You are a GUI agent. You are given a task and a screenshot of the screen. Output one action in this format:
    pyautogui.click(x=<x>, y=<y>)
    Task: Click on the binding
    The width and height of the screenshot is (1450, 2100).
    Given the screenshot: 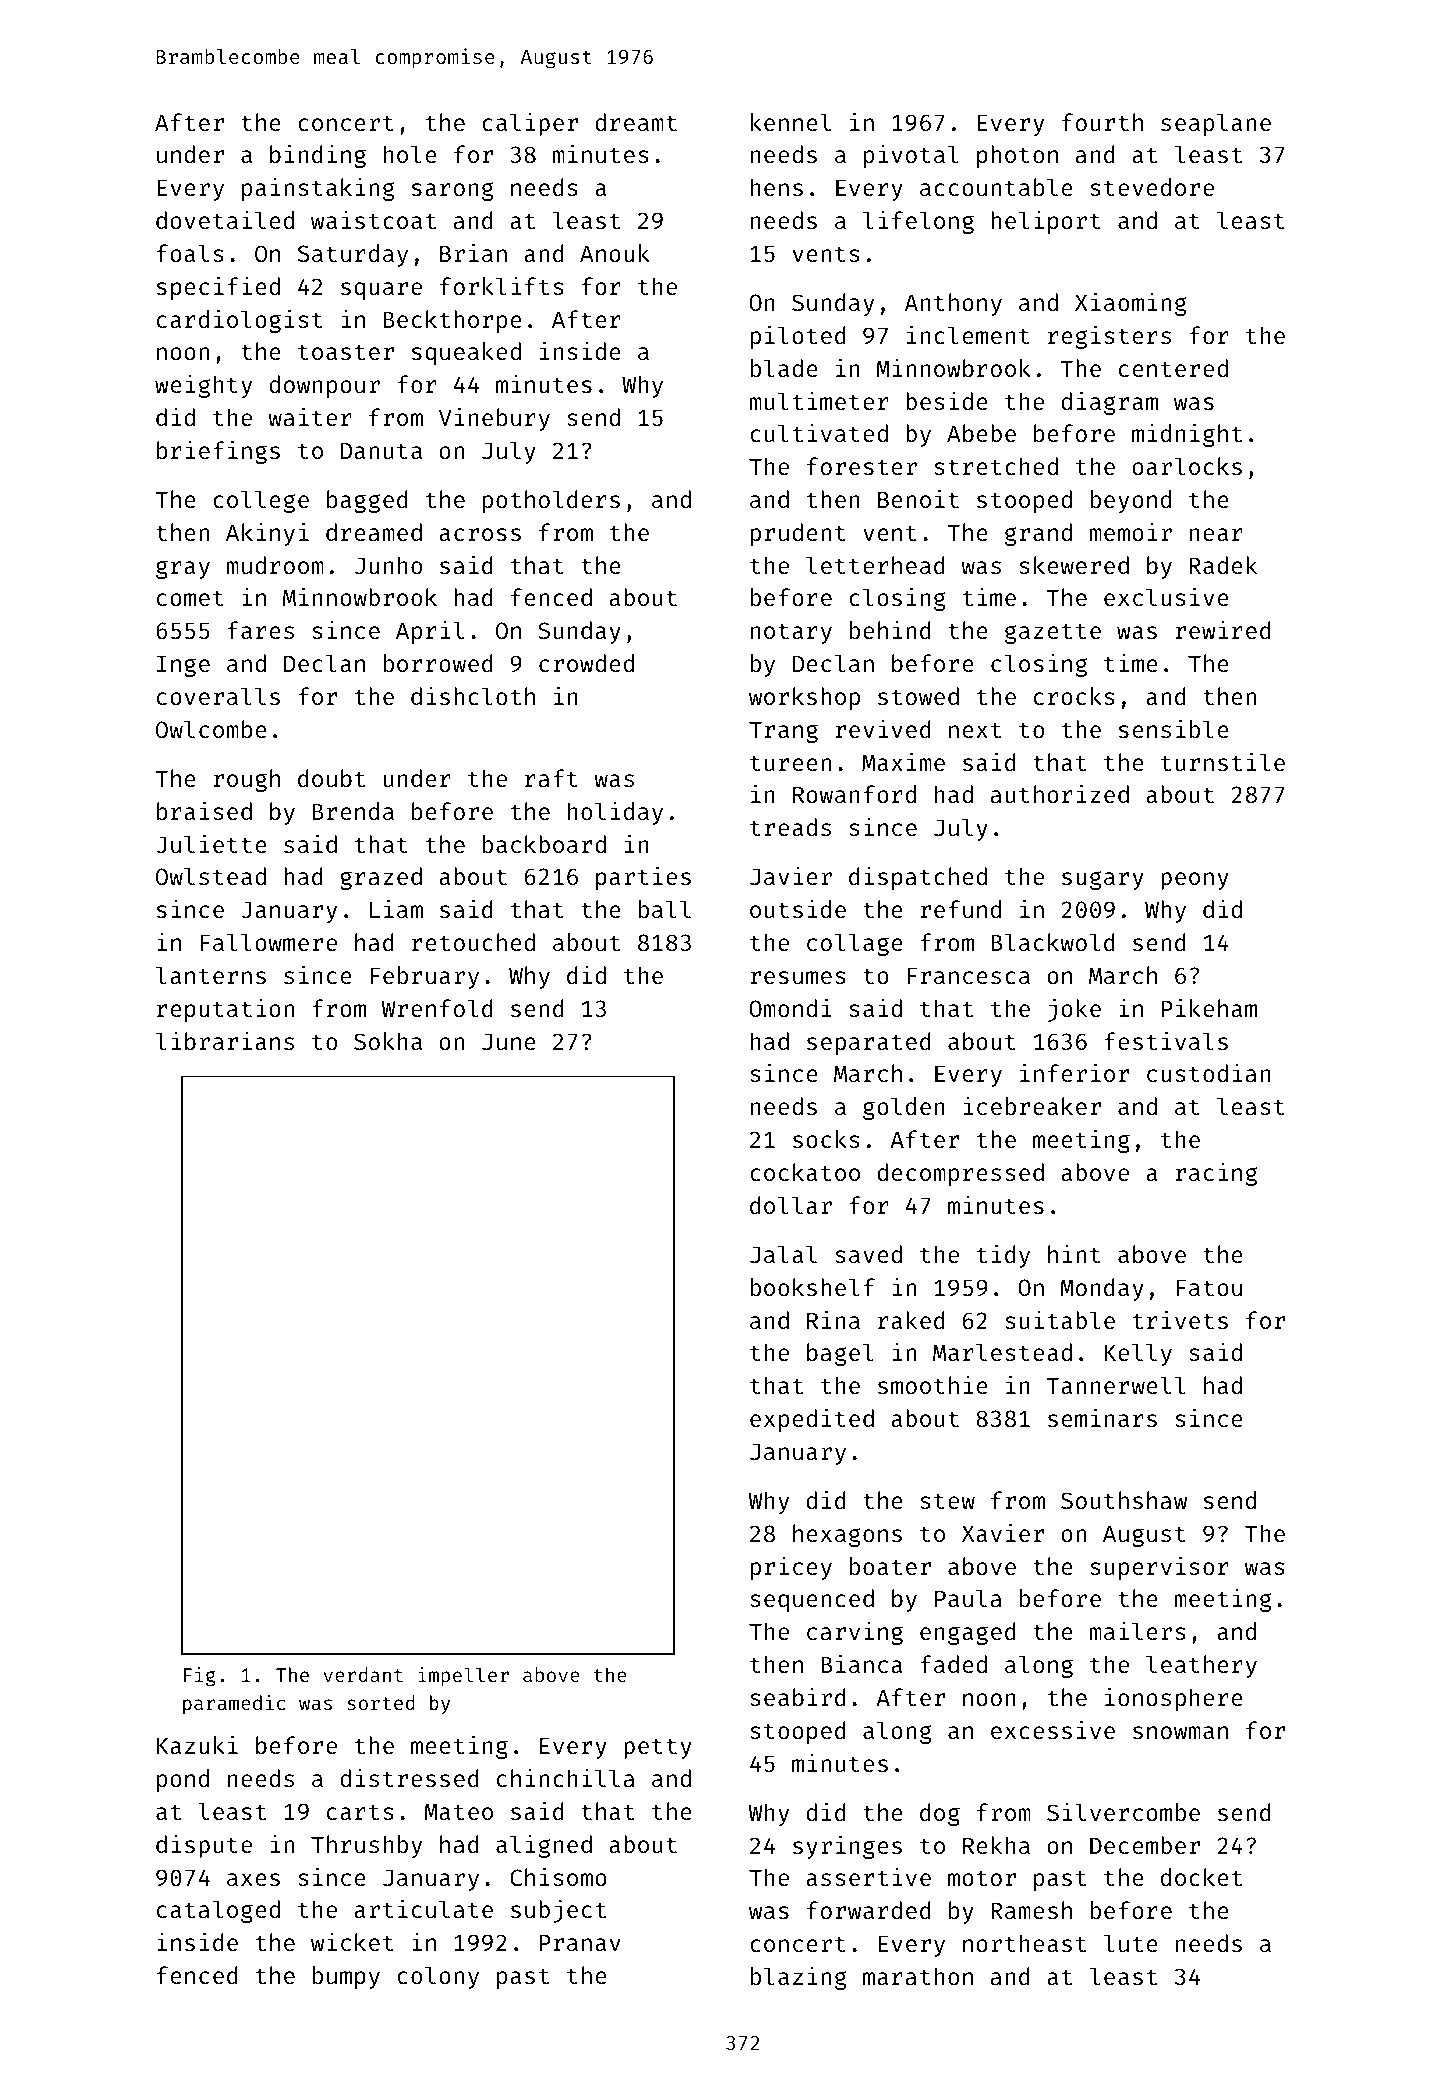 What is the action you would take?
    pyautogui.click(x=318, y=156)
